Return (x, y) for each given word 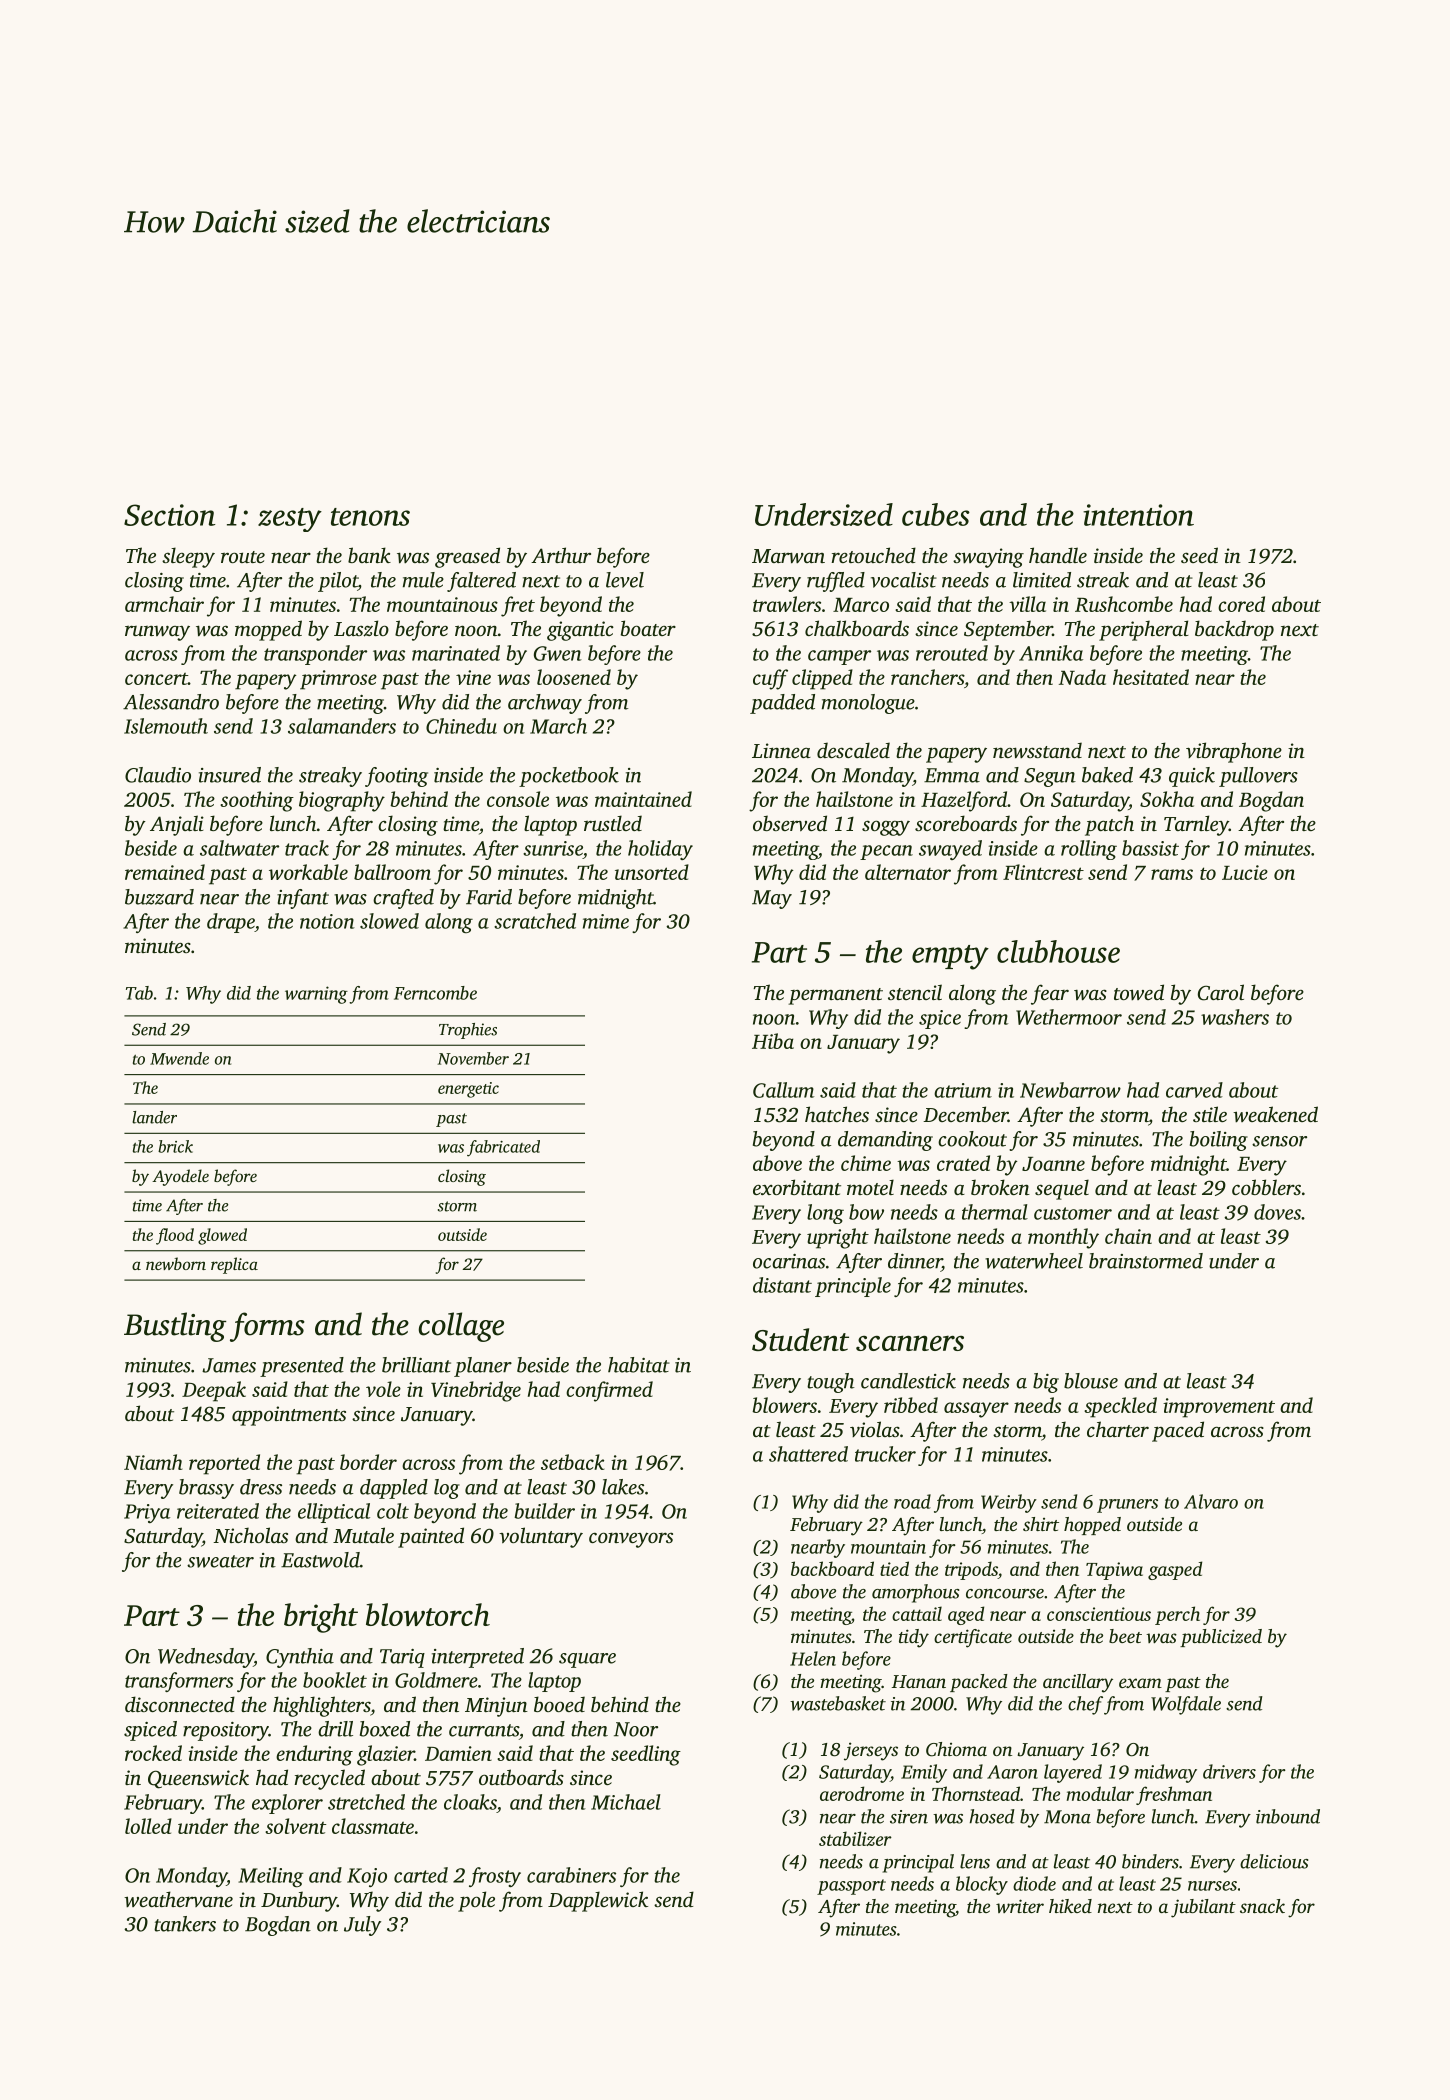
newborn (176, 1263)
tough (831, 1383)
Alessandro (171, 702)
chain (1128, 1236)
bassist (1150, 848)
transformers (179, 1682)
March (558, 726)
